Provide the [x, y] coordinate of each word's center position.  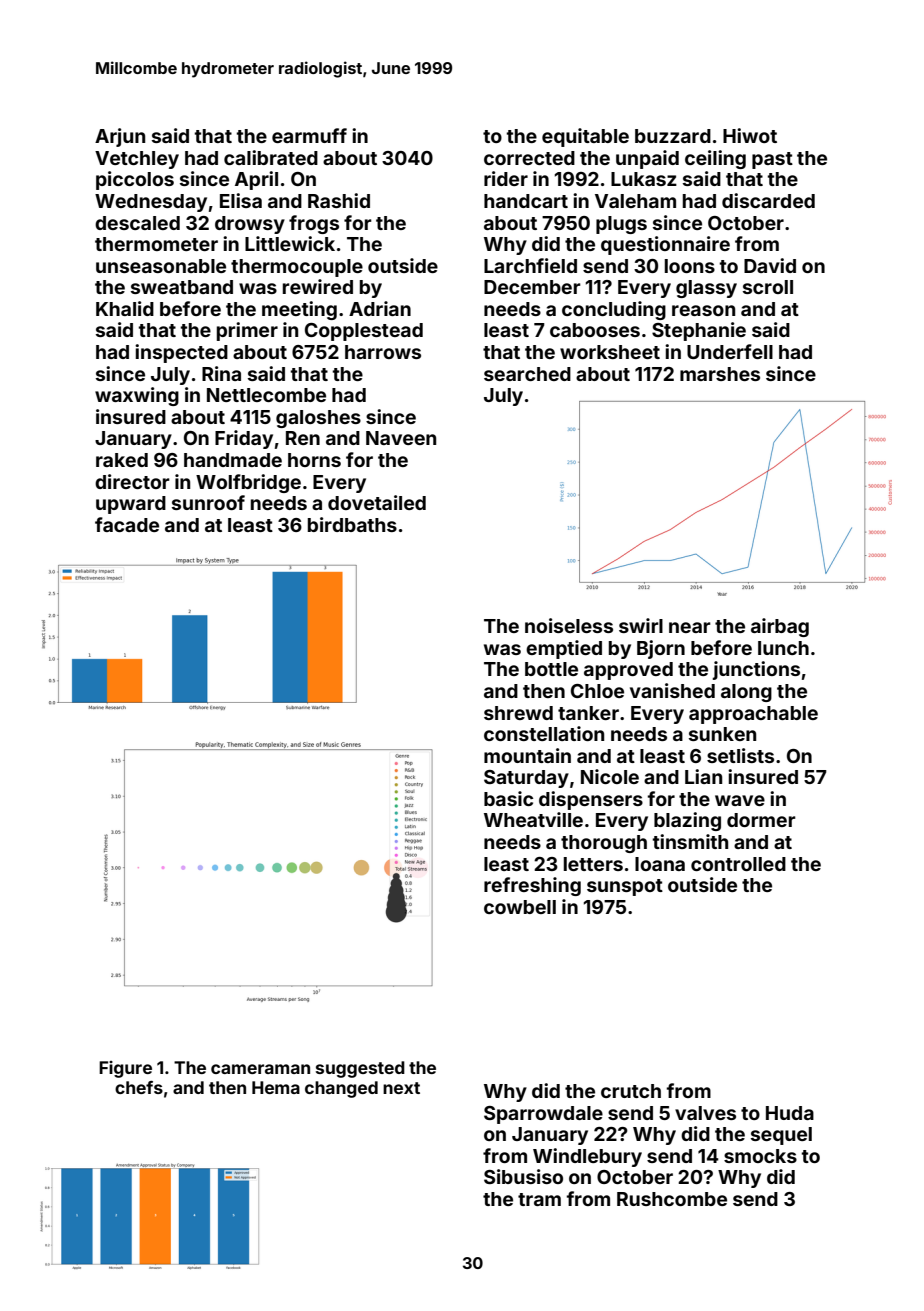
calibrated [271, 157]
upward [131, 505]
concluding [614, 310]
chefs [139, 1087]
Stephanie [699, 331]
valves [705, 1113]
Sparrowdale [543, 1115]
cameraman [260, 1069]
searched [527, 374]
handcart [526, 201]
